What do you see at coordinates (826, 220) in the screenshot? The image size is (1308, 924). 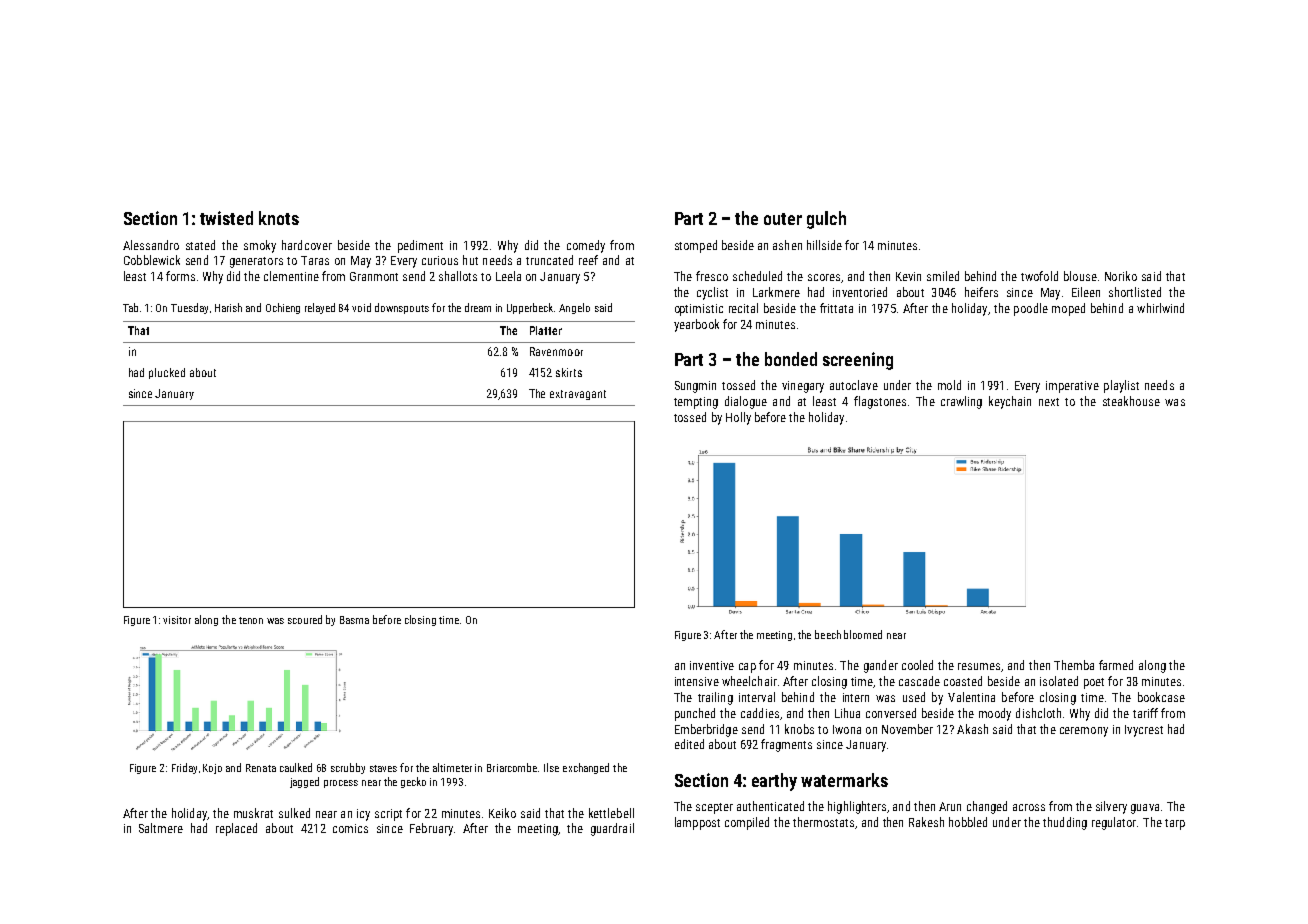 I see `gulch` at bounding box center [826, 220].
